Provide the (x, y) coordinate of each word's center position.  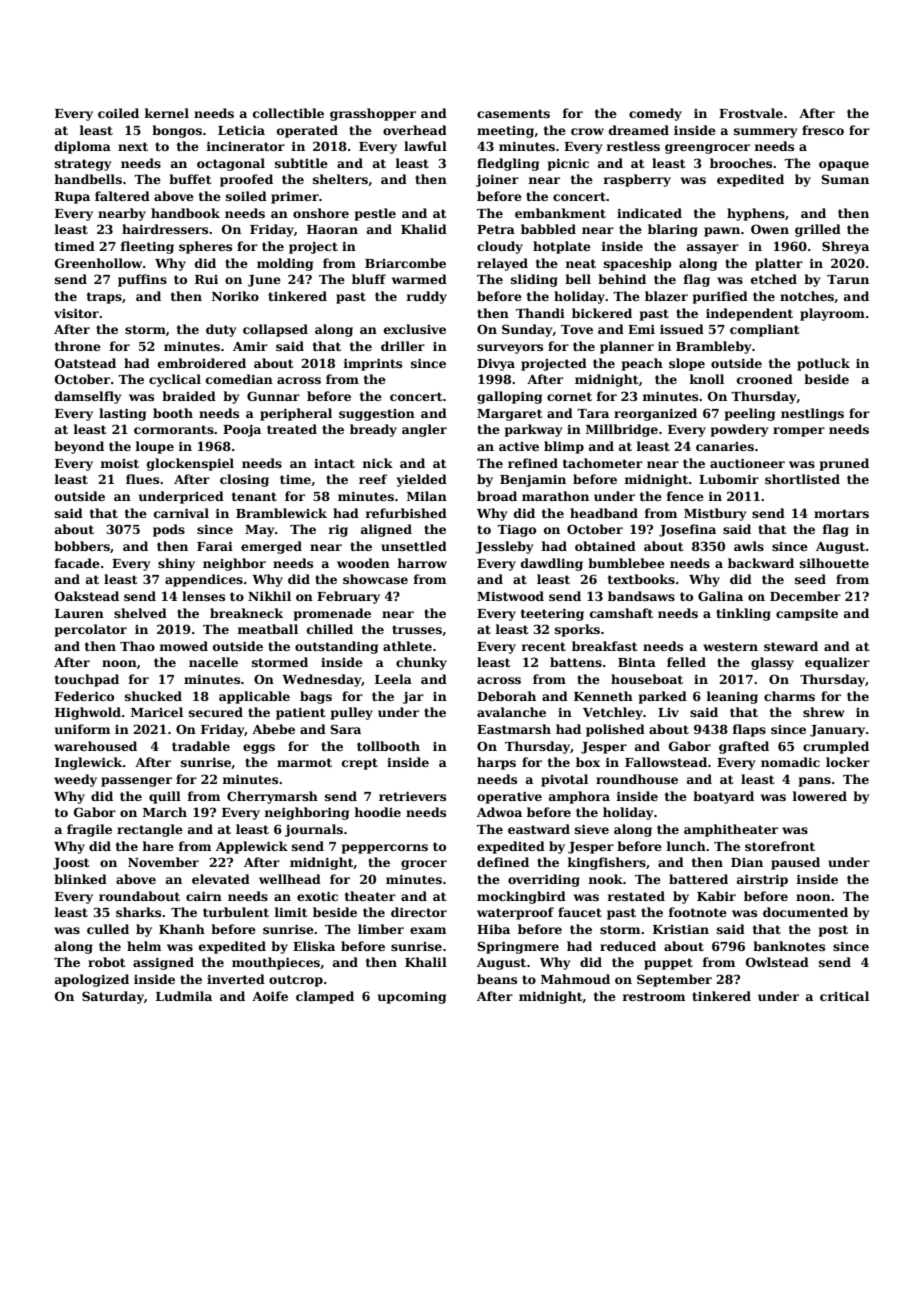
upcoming (412, 997)
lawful (425, 146)
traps (104, 298)
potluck (823, 364)
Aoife (270, 996)
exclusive (415, 329)
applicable (254, 697)
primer (295, 197)
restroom (653, 996)
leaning (732, 697)
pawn (722, 232)
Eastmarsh (514, 729)
